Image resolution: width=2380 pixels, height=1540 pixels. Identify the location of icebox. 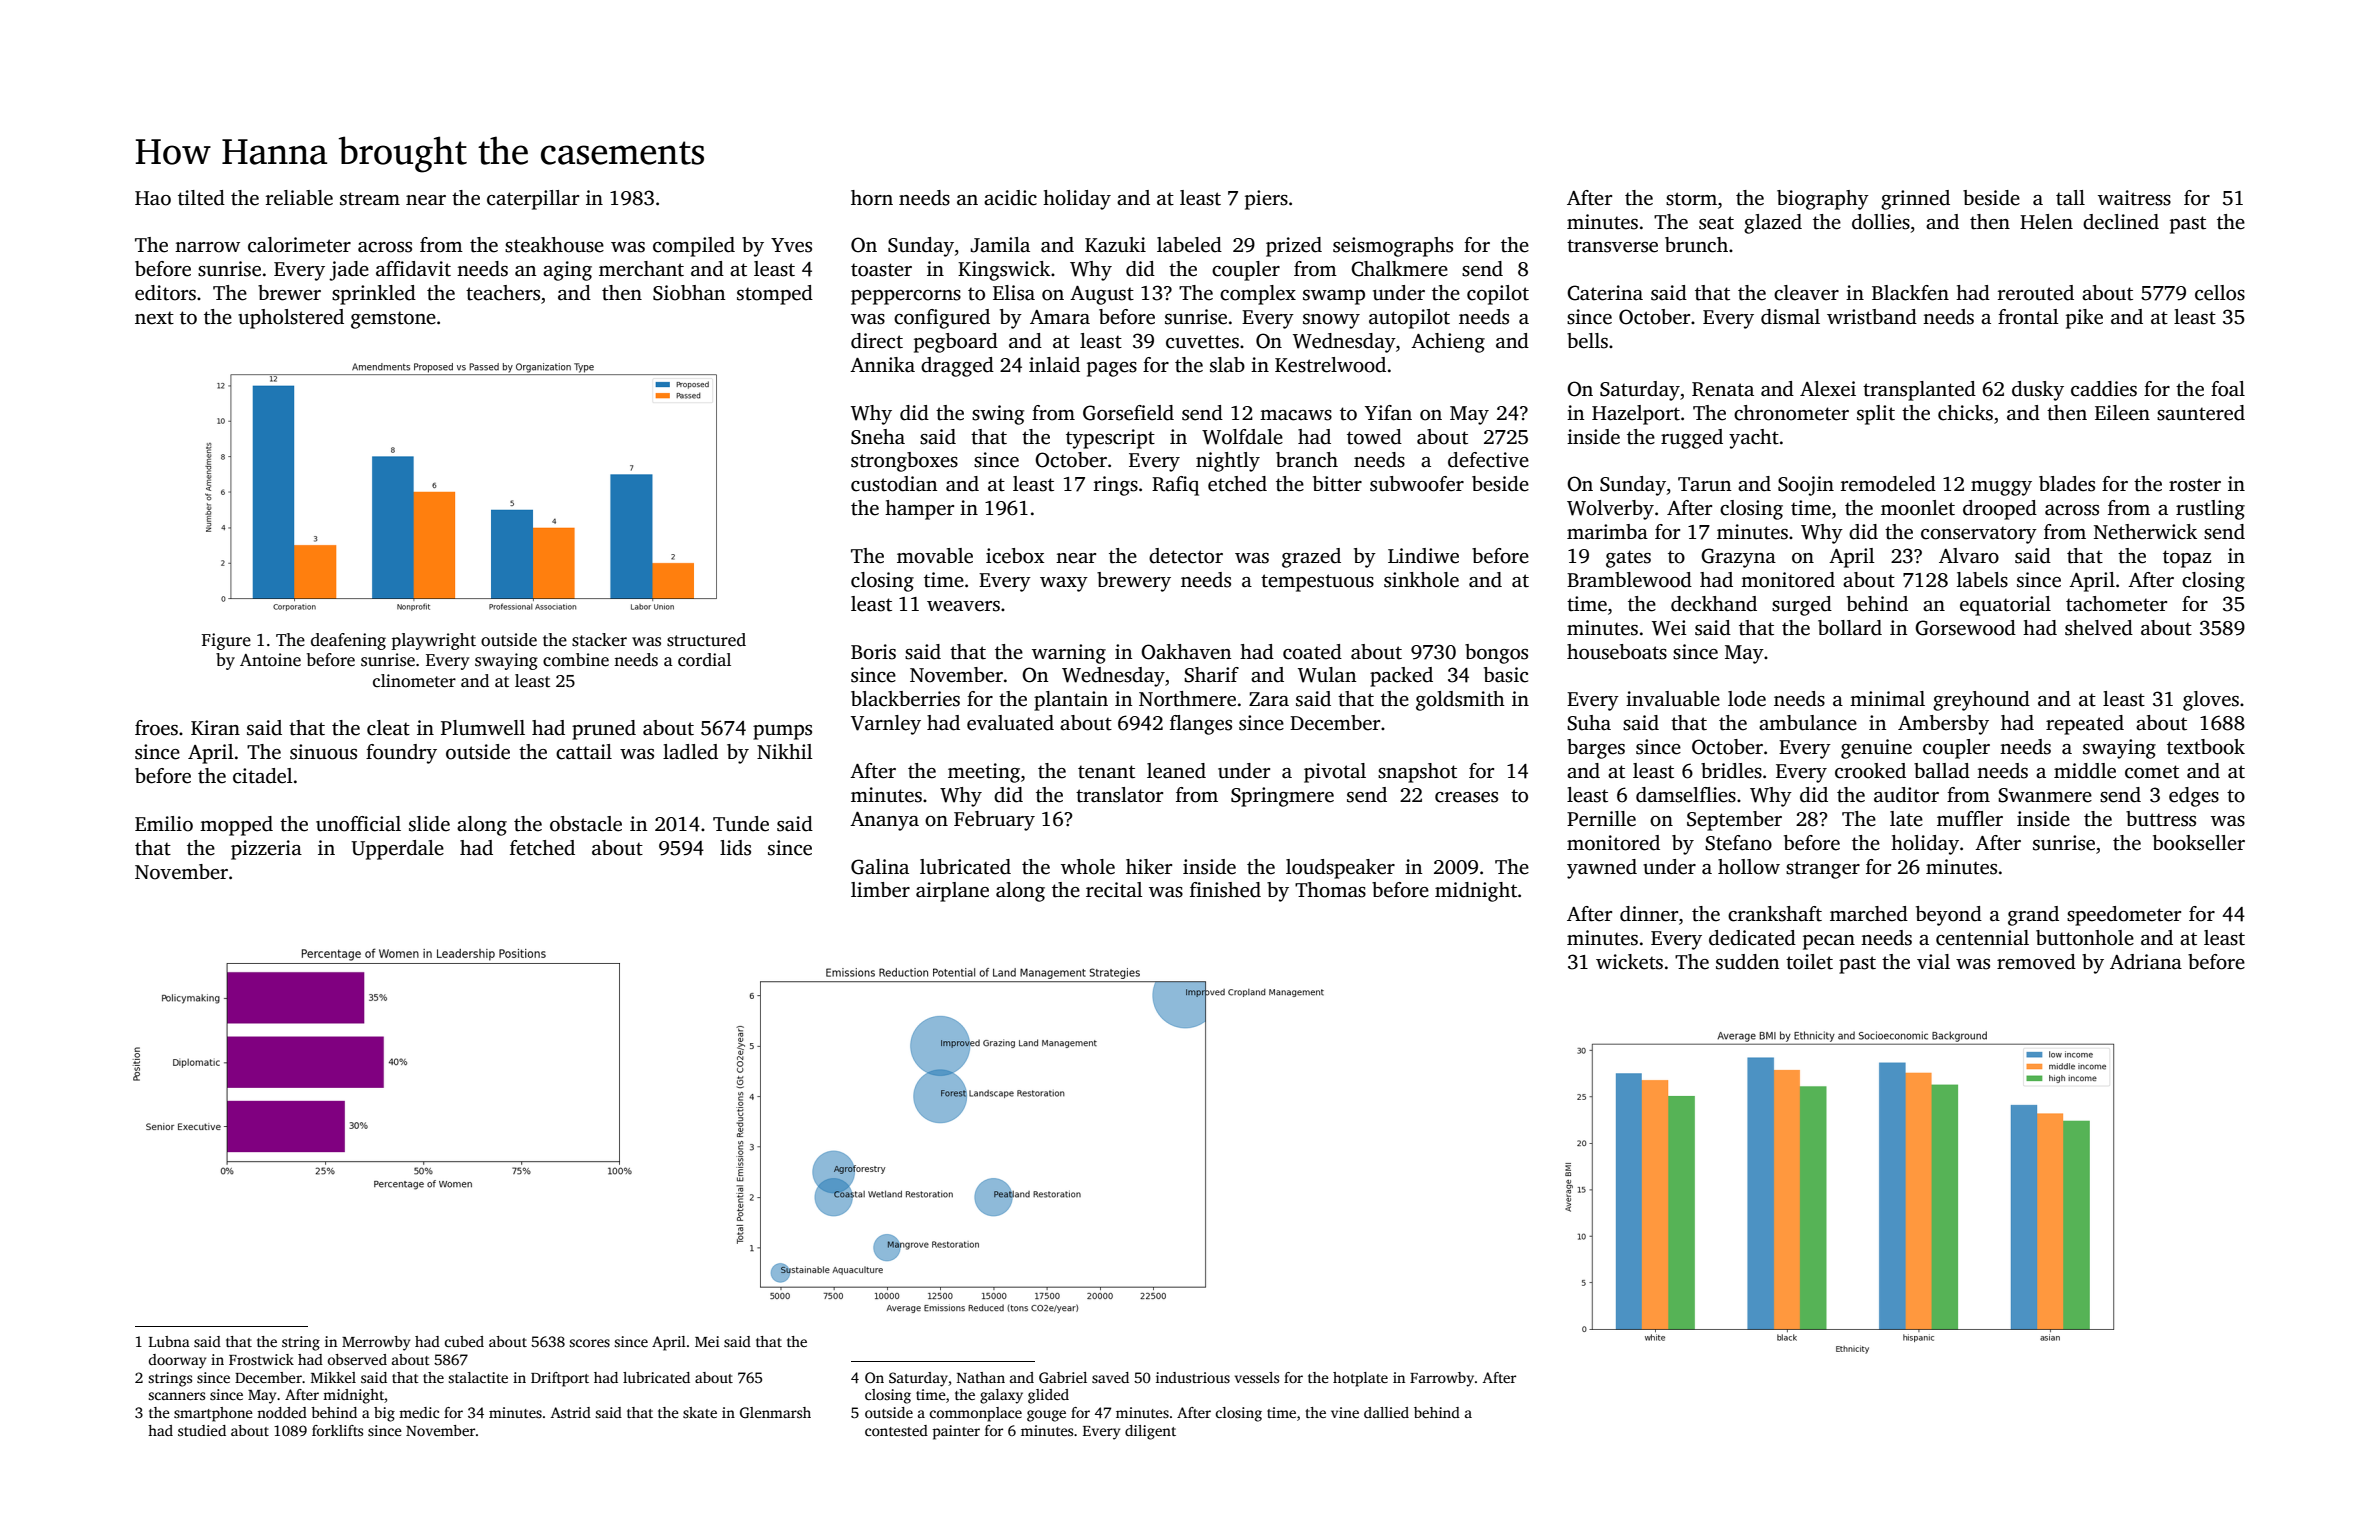
(1015, 556).
